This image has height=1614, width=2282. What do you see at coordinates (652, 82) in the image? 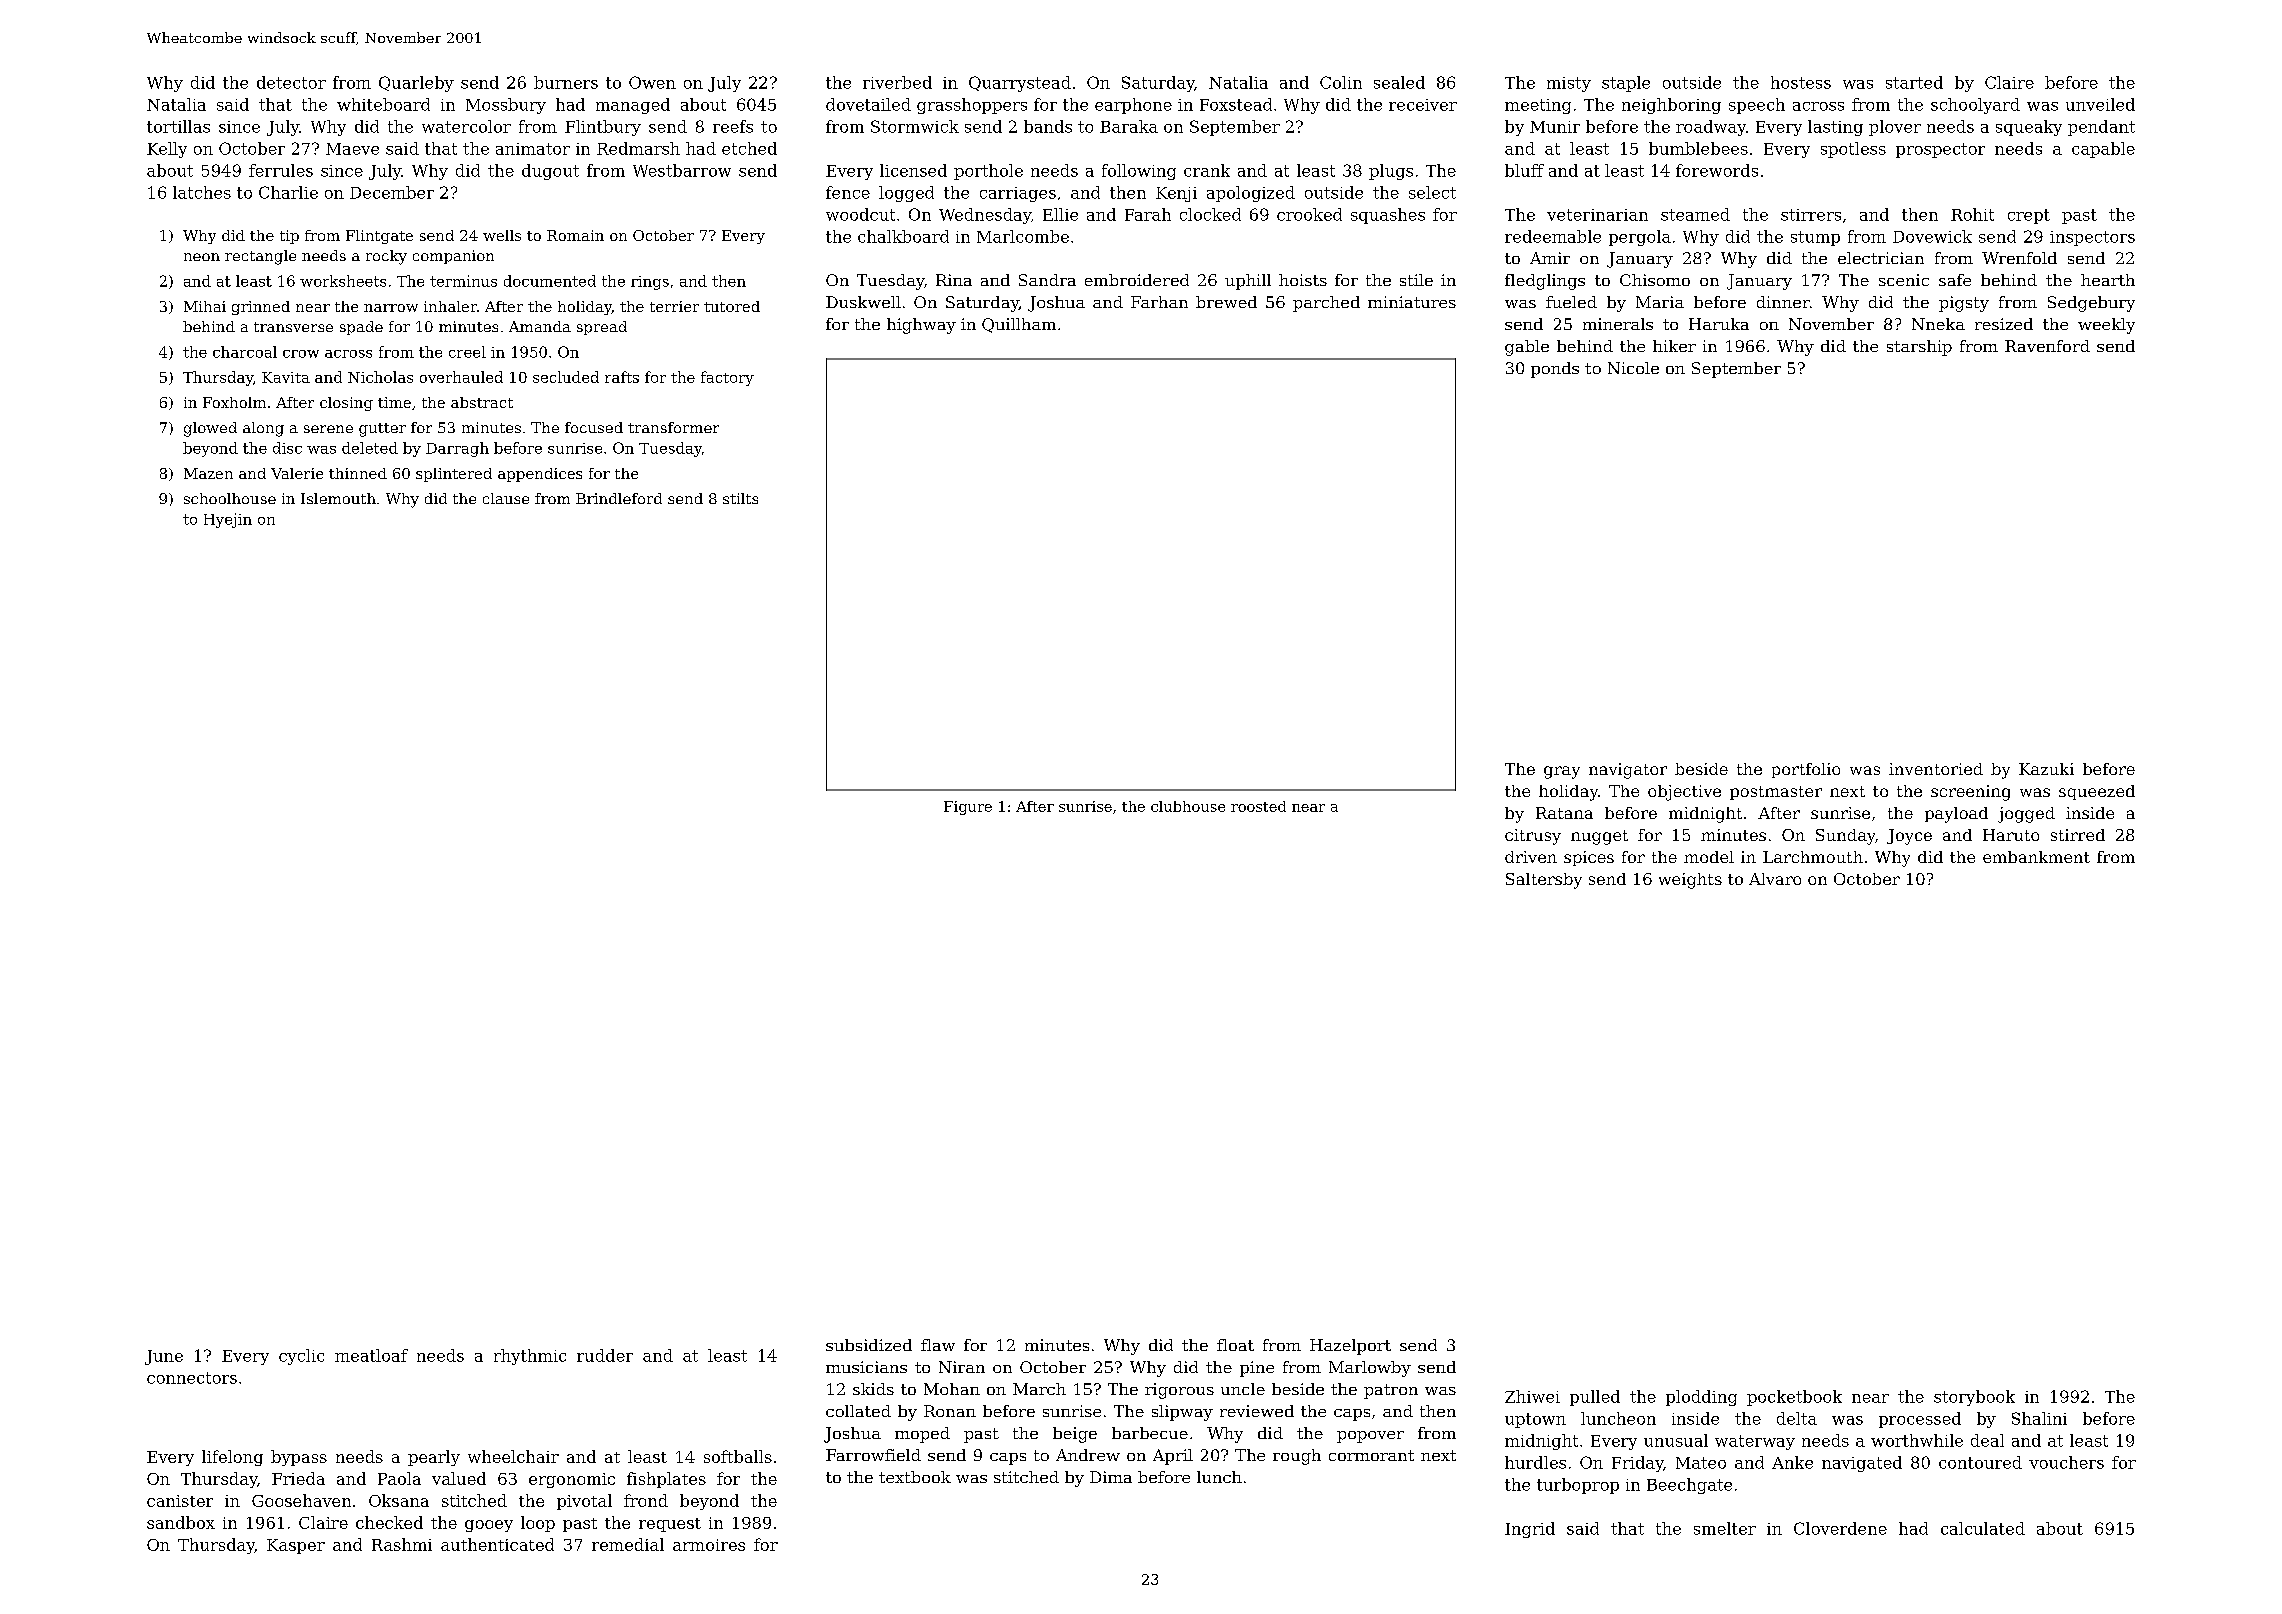
I see `Owen` at bounding box center [652, 82].
